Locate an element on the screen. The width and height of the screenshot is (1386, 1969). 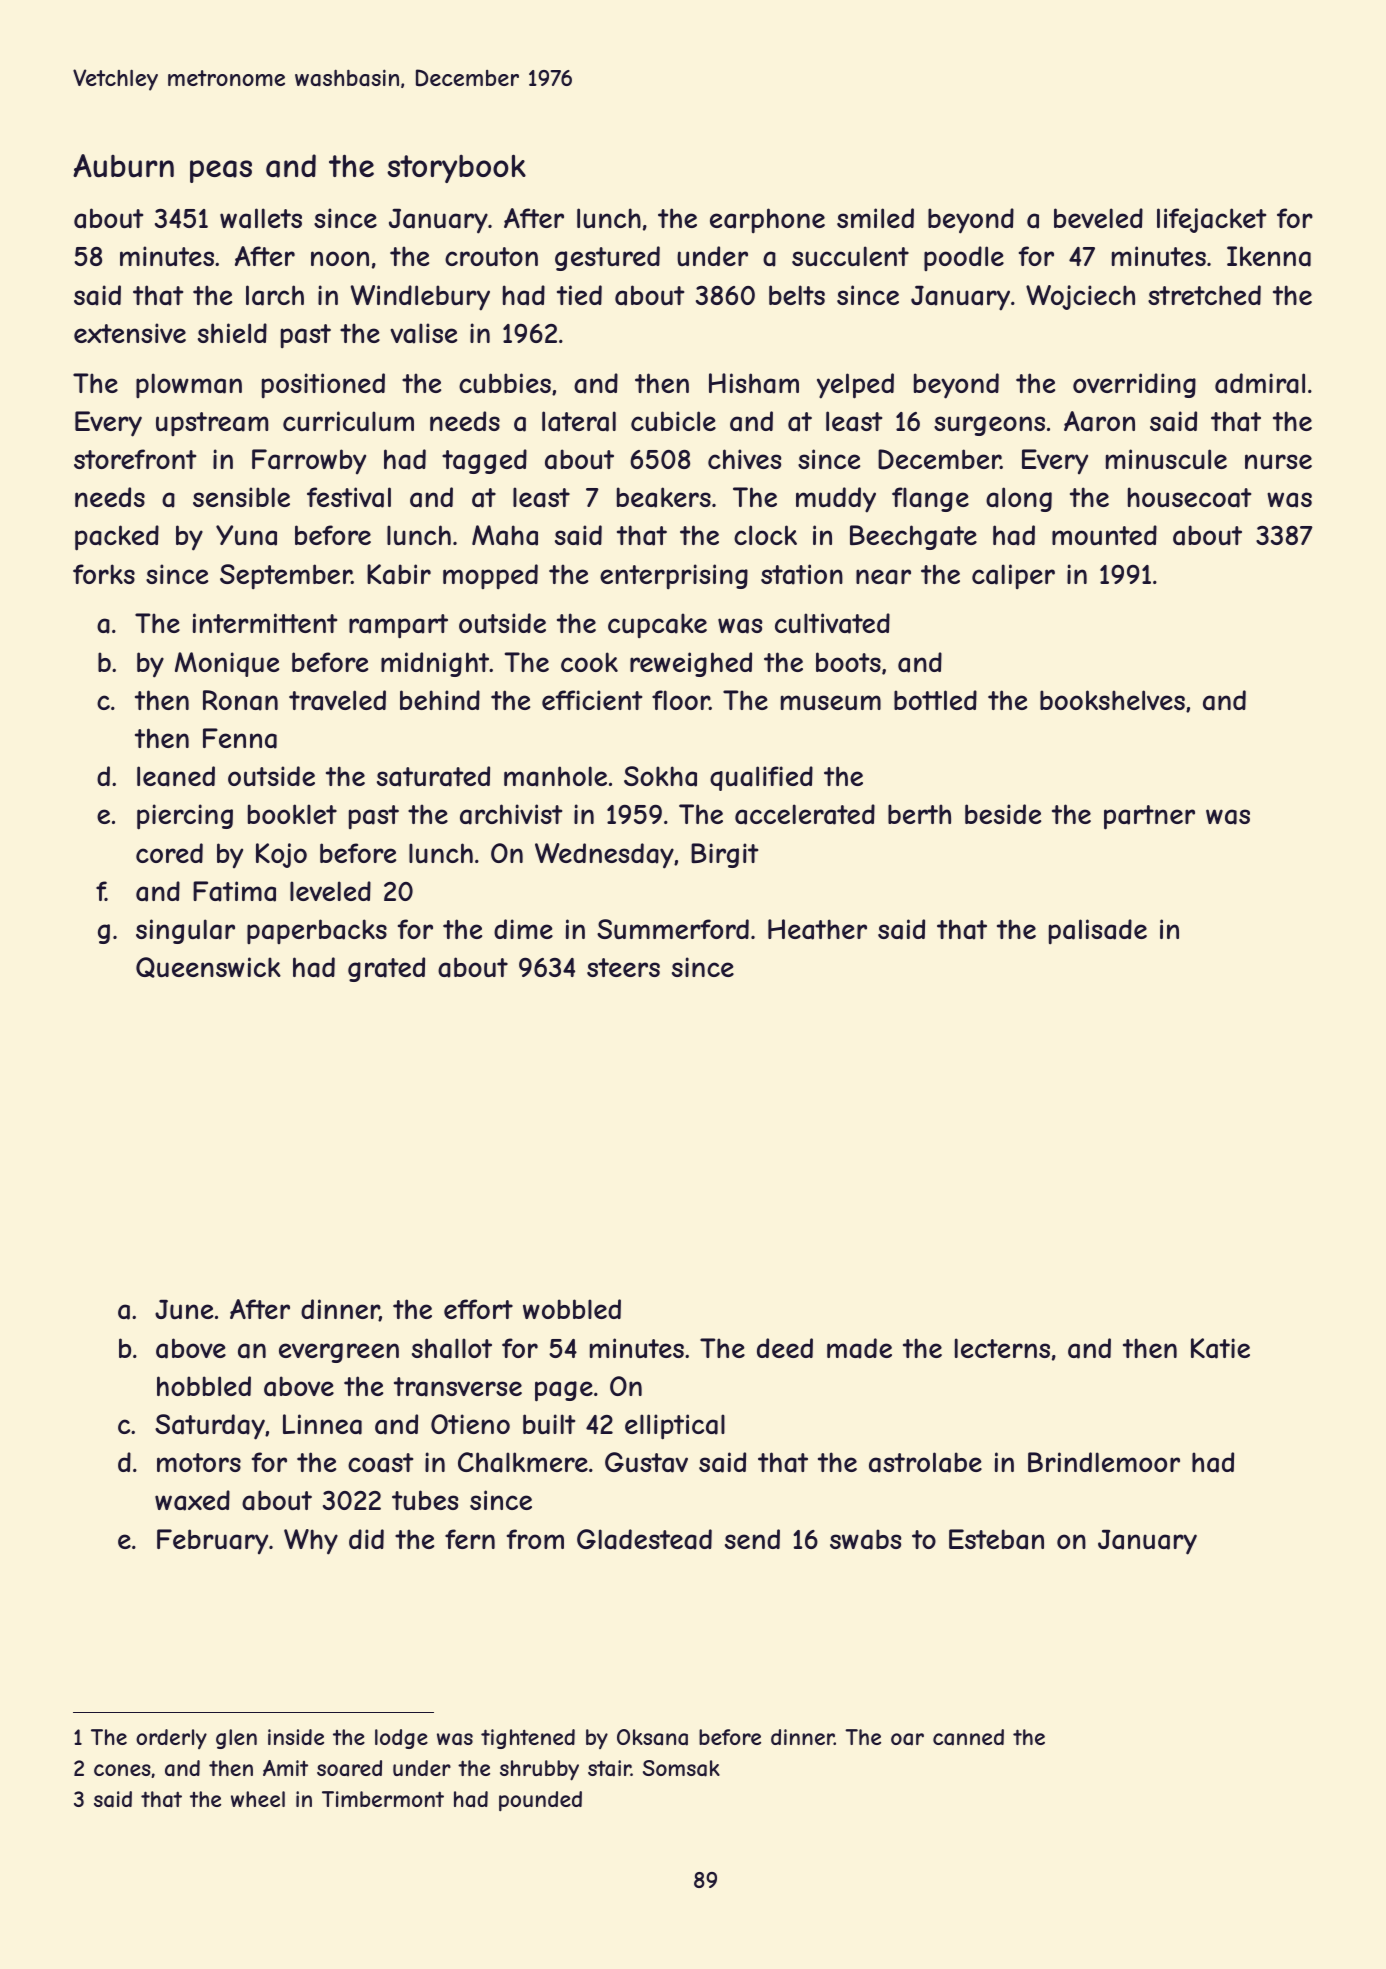
sensible is located at coordinates (241, 497).
